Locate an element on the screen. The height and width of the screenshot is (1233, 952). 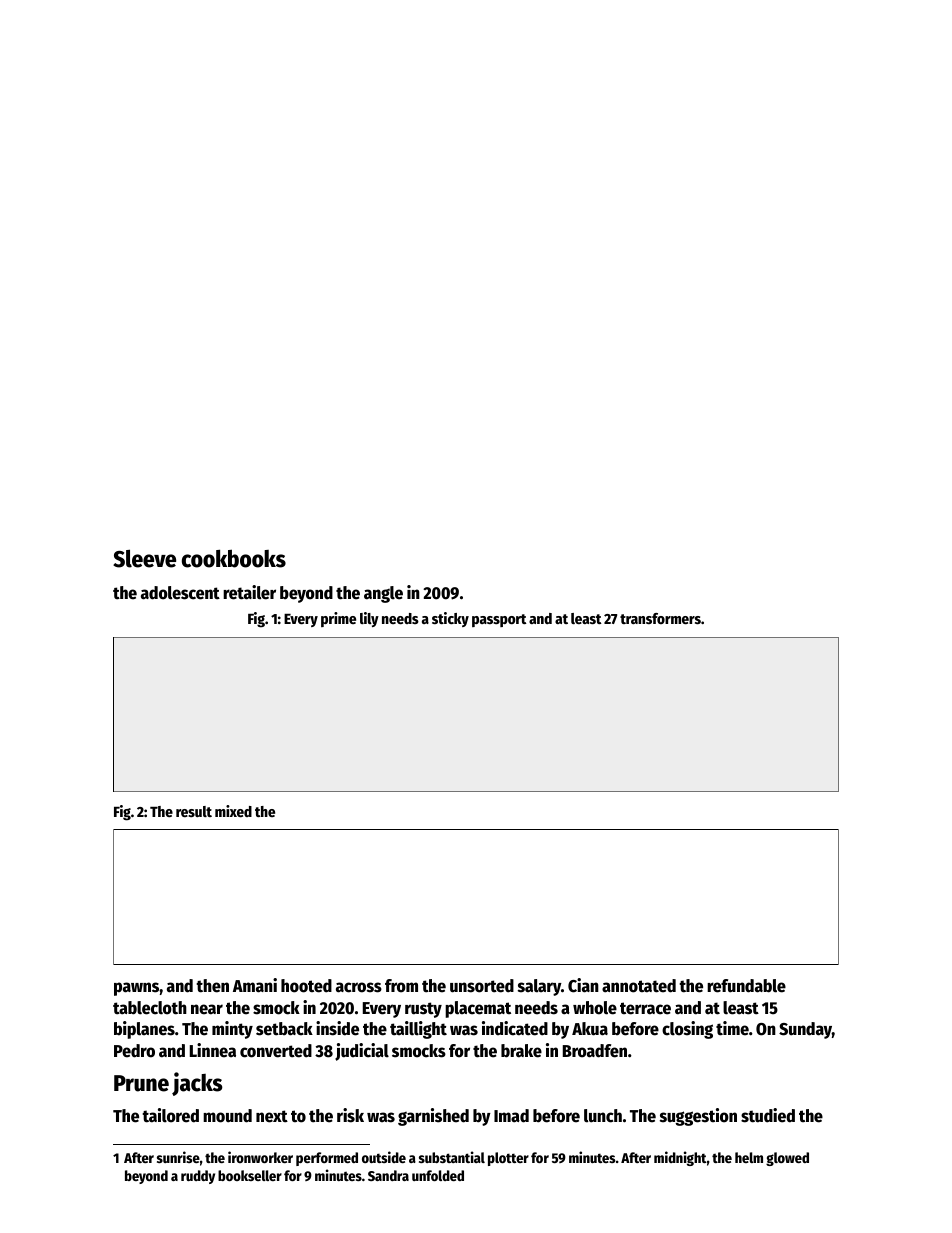
adolescent is located at coordinates (180, 593).
